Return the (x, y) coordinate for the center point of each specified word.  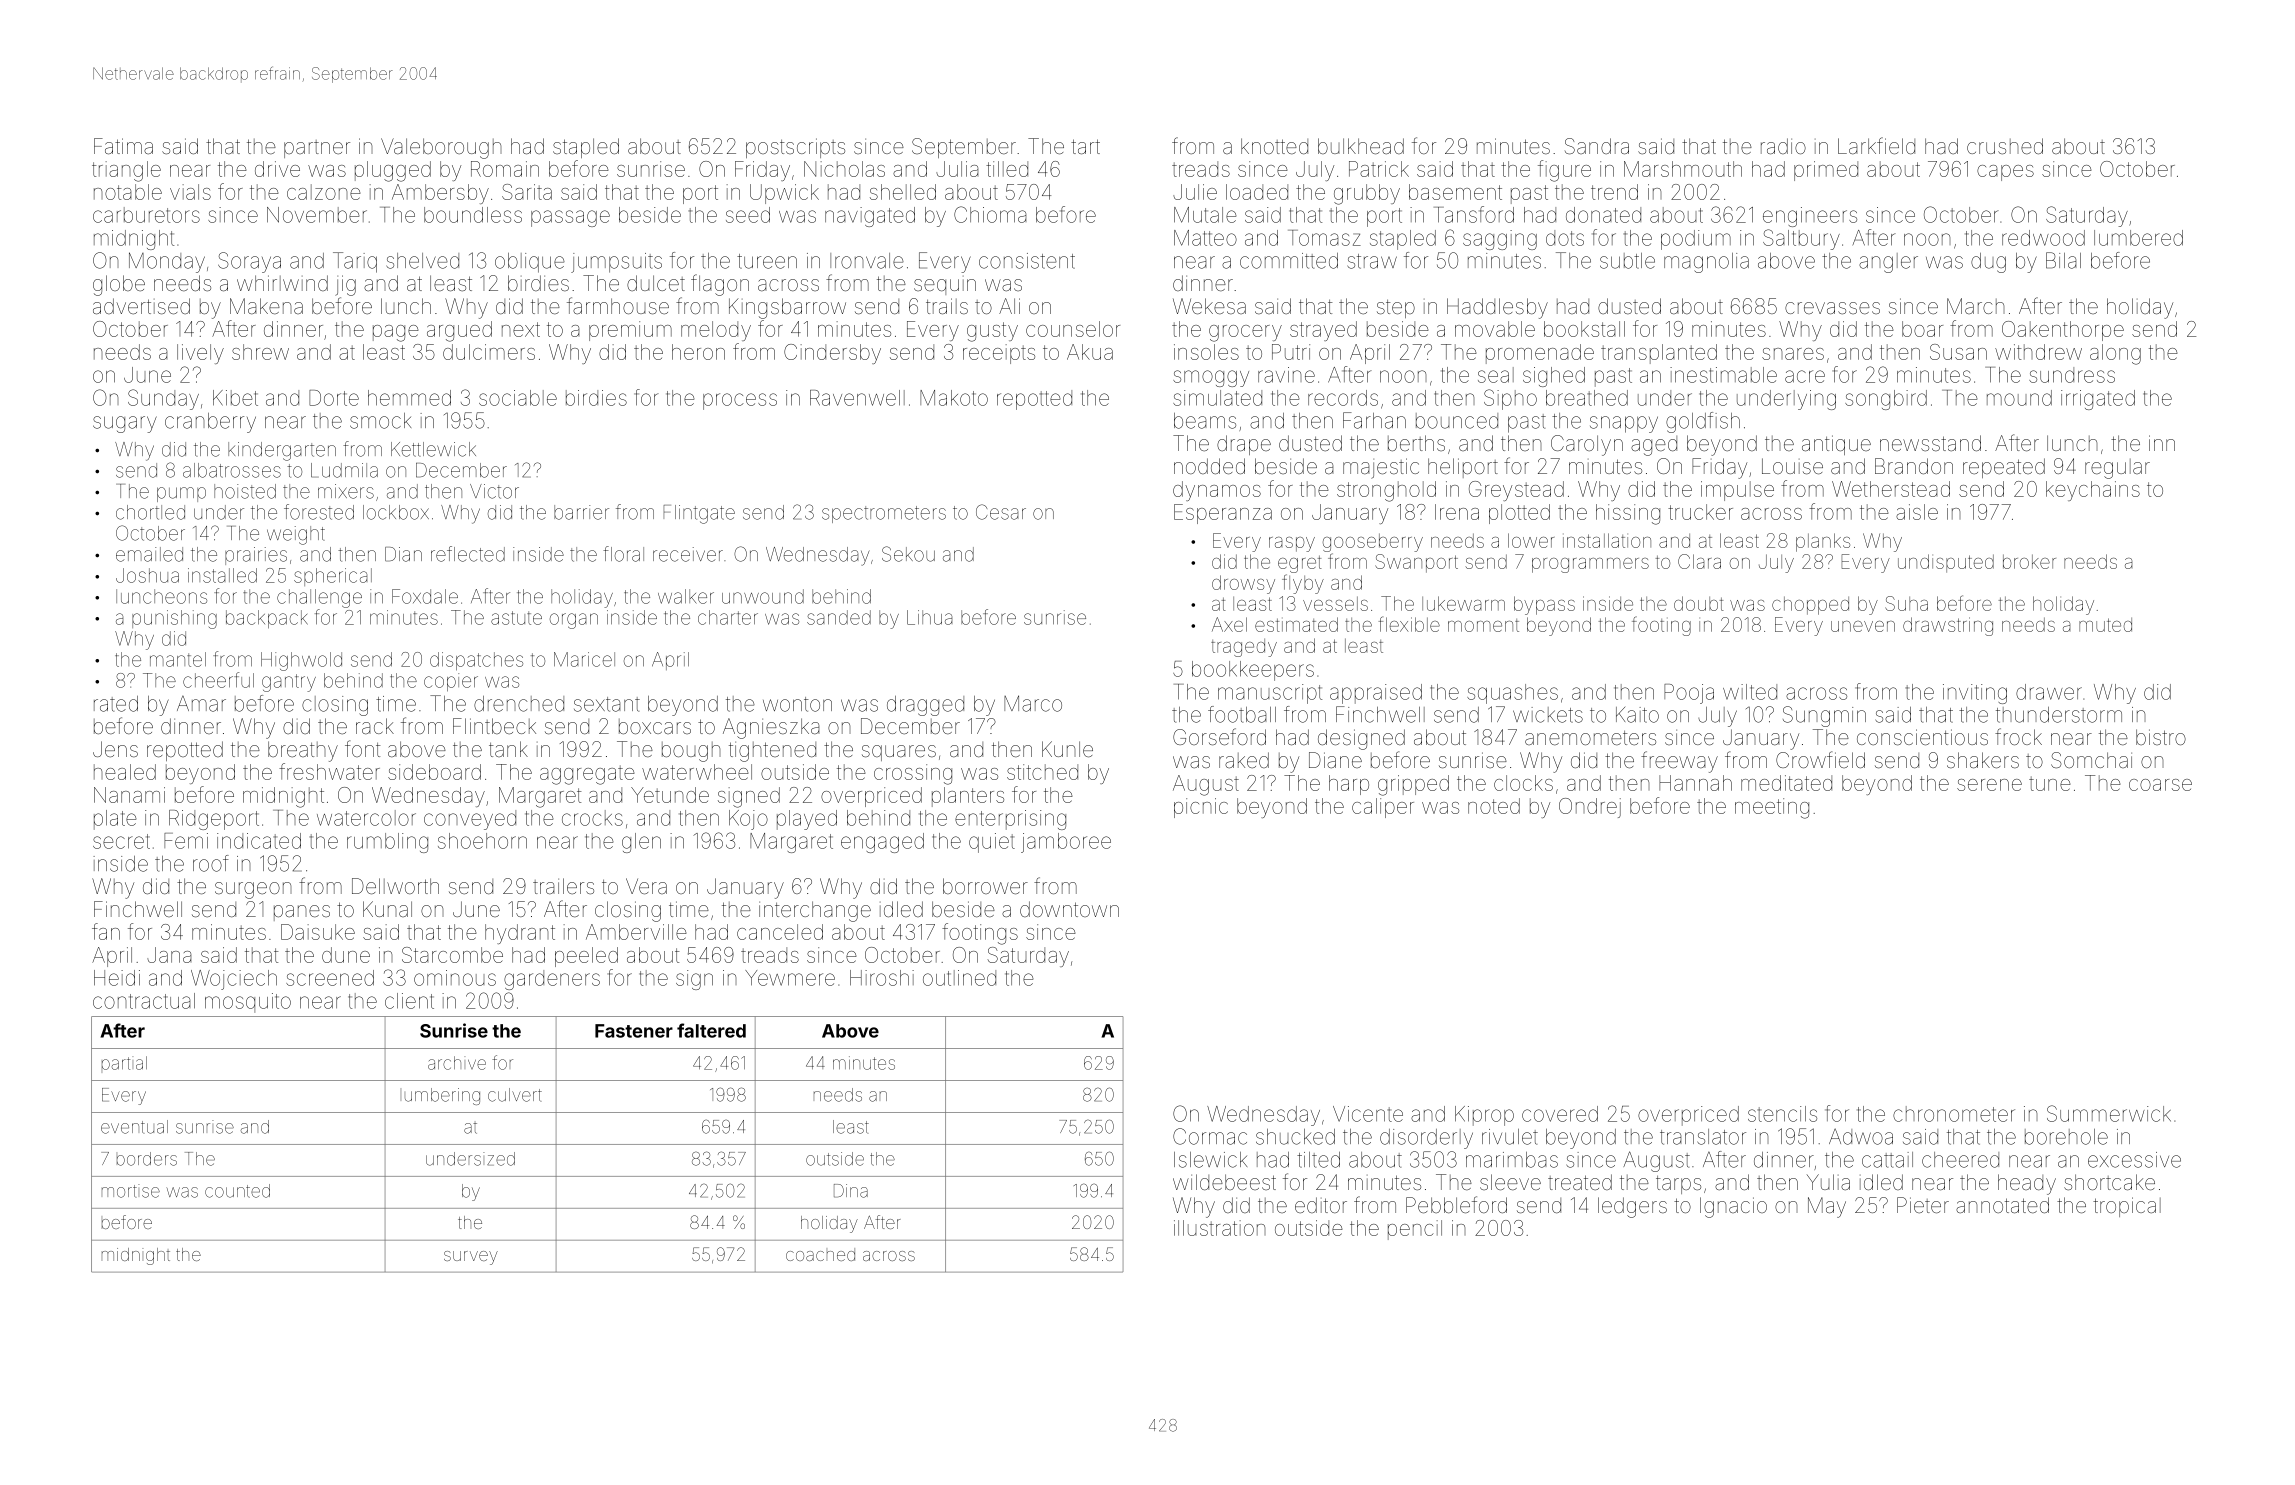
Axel (1229, 624)
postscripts (795, 148)
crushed (2005, 146)
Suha (1906, 603)
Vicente (1368, 1114)
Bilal (2063, 260)
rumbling (387, 843)
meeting (1772, 808)
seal (1496, 375)
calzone (324, 192)
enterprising (1010, 820)
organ (574, 621)
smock (380, 421)
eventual (134, 1127)
